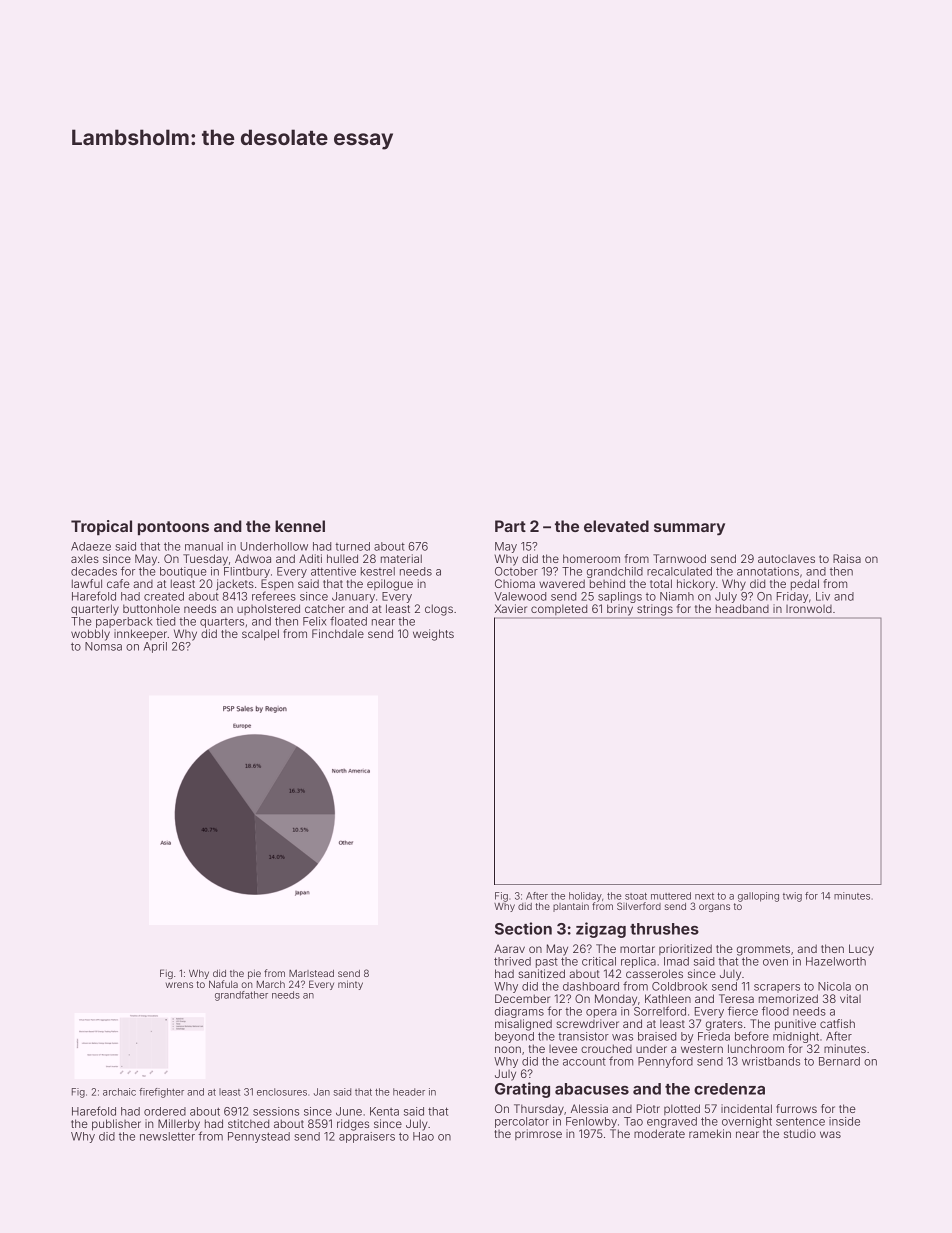 The height and width of the screenshot is (1233, 952). I want to click on boutique, so click(183, 572).
